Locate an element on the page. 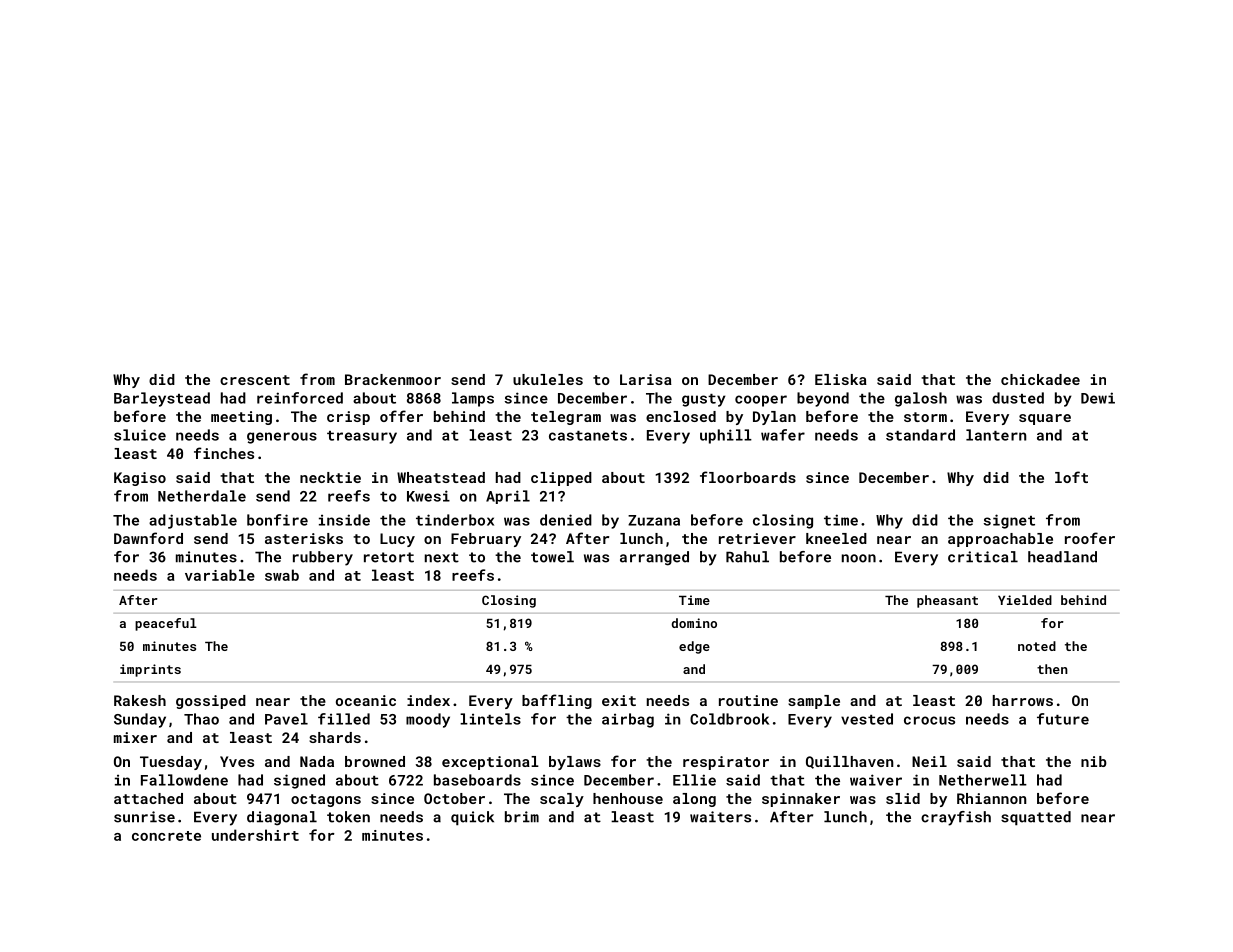 The width and height of the image is (1233, 952). critical is located at coordinates (983, 557).
